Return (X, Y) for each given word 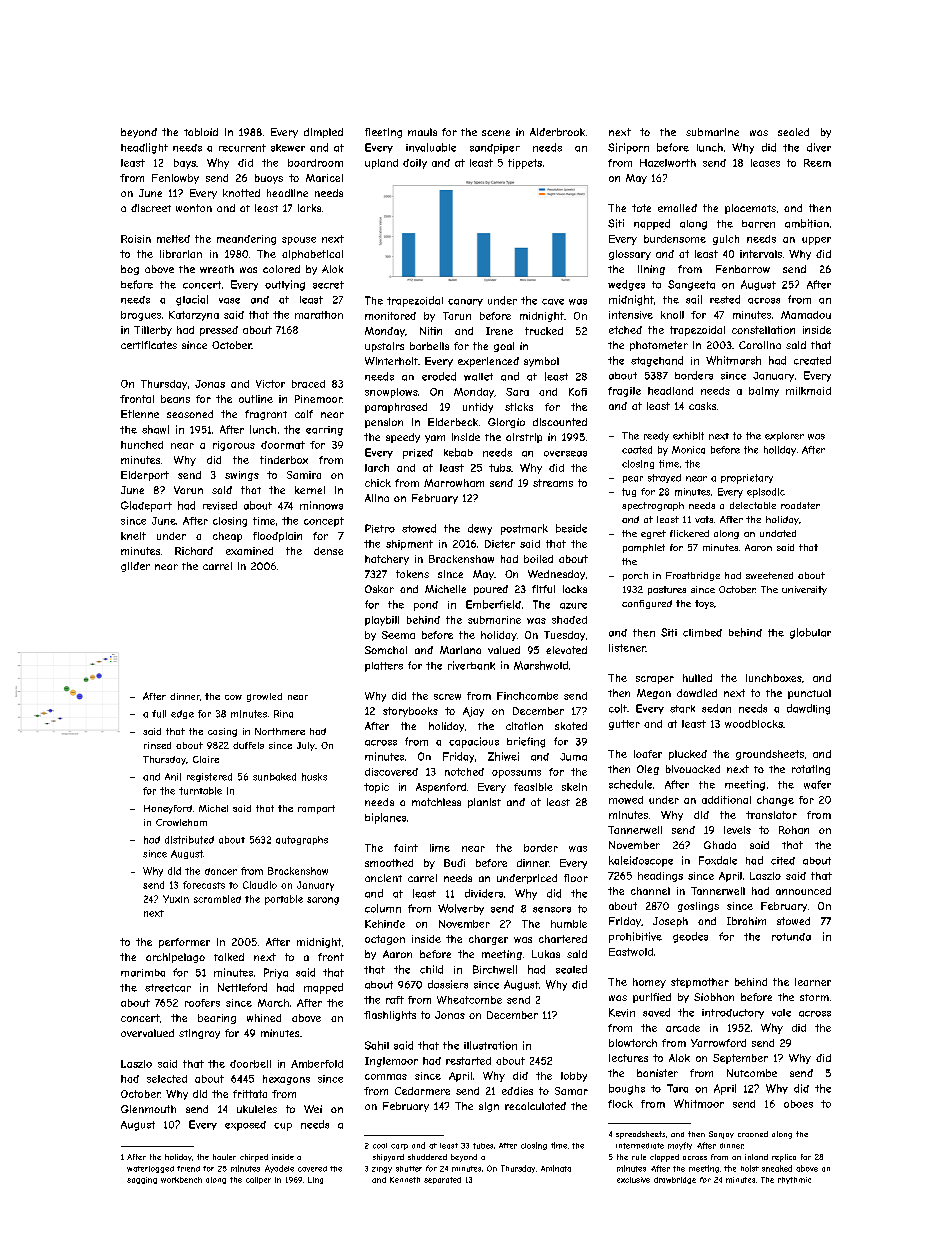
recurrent (242, 148)
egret (653, 534)
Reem (817, 163)
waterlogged (150, 1169)
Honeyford (168, 809)
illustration (490, 1045)
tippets (525, 164)
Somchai (386, 650)
